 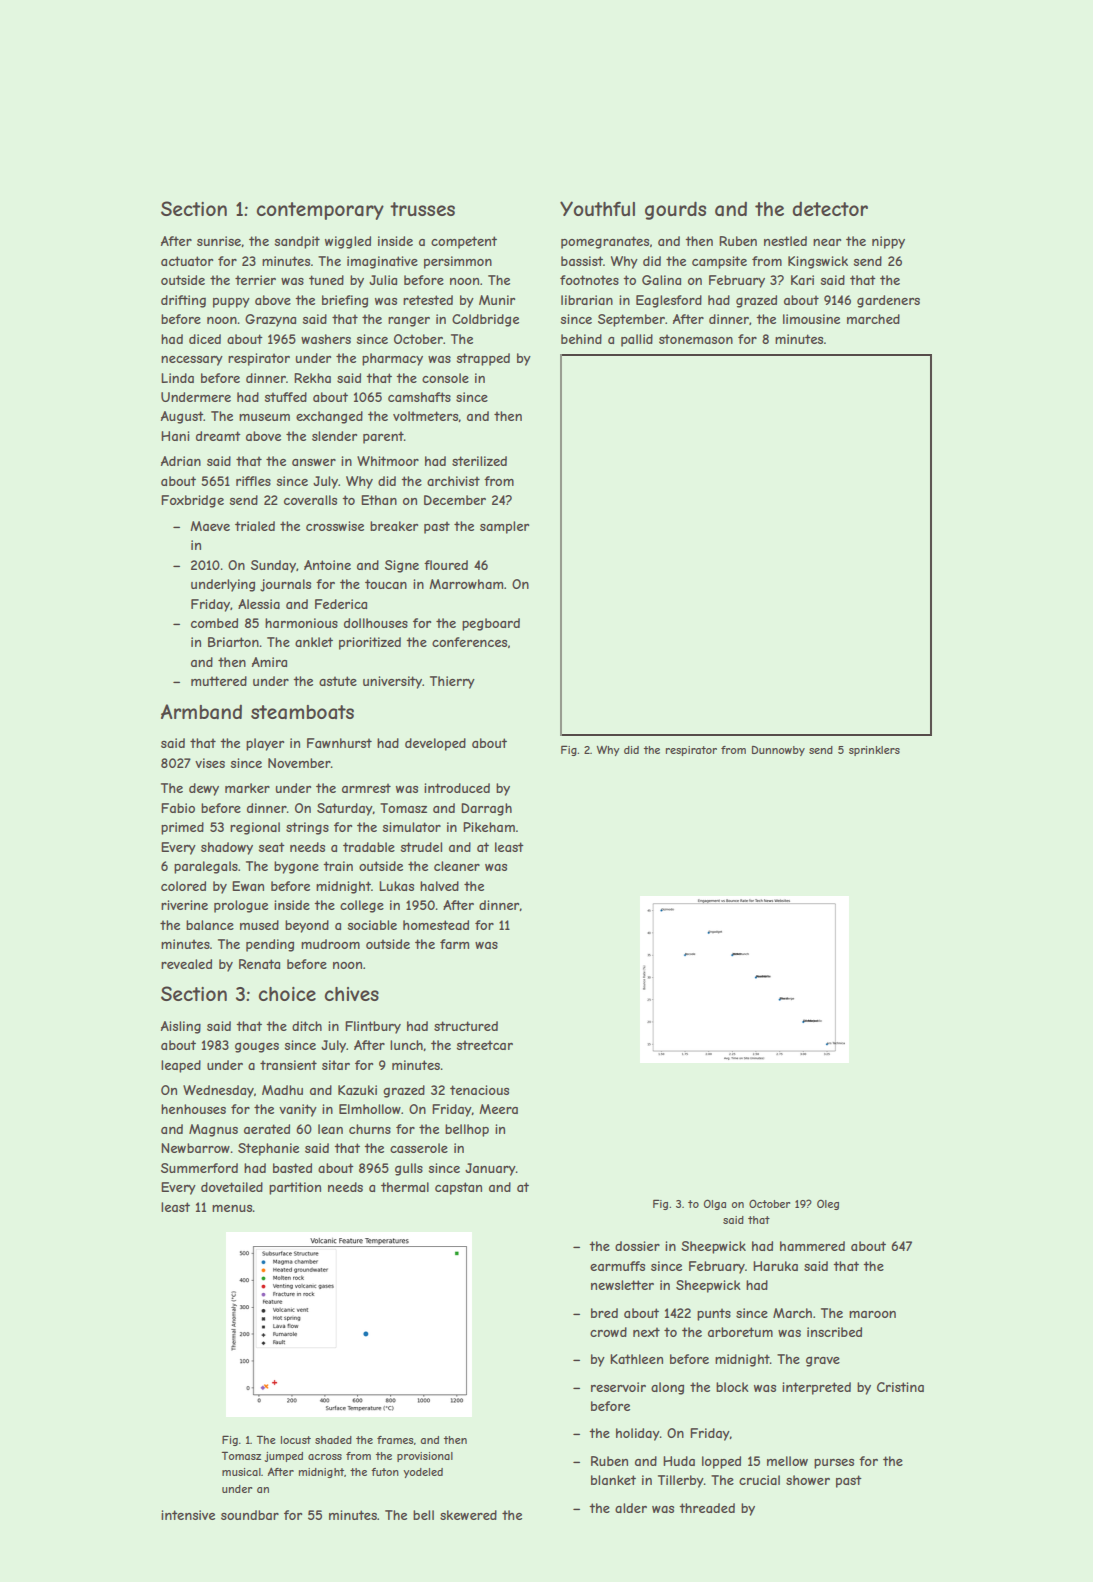 What do you see at coordinates (485, 1045) in the screenshot?
I see `streetcar` at bounding box center [485, 1045].
